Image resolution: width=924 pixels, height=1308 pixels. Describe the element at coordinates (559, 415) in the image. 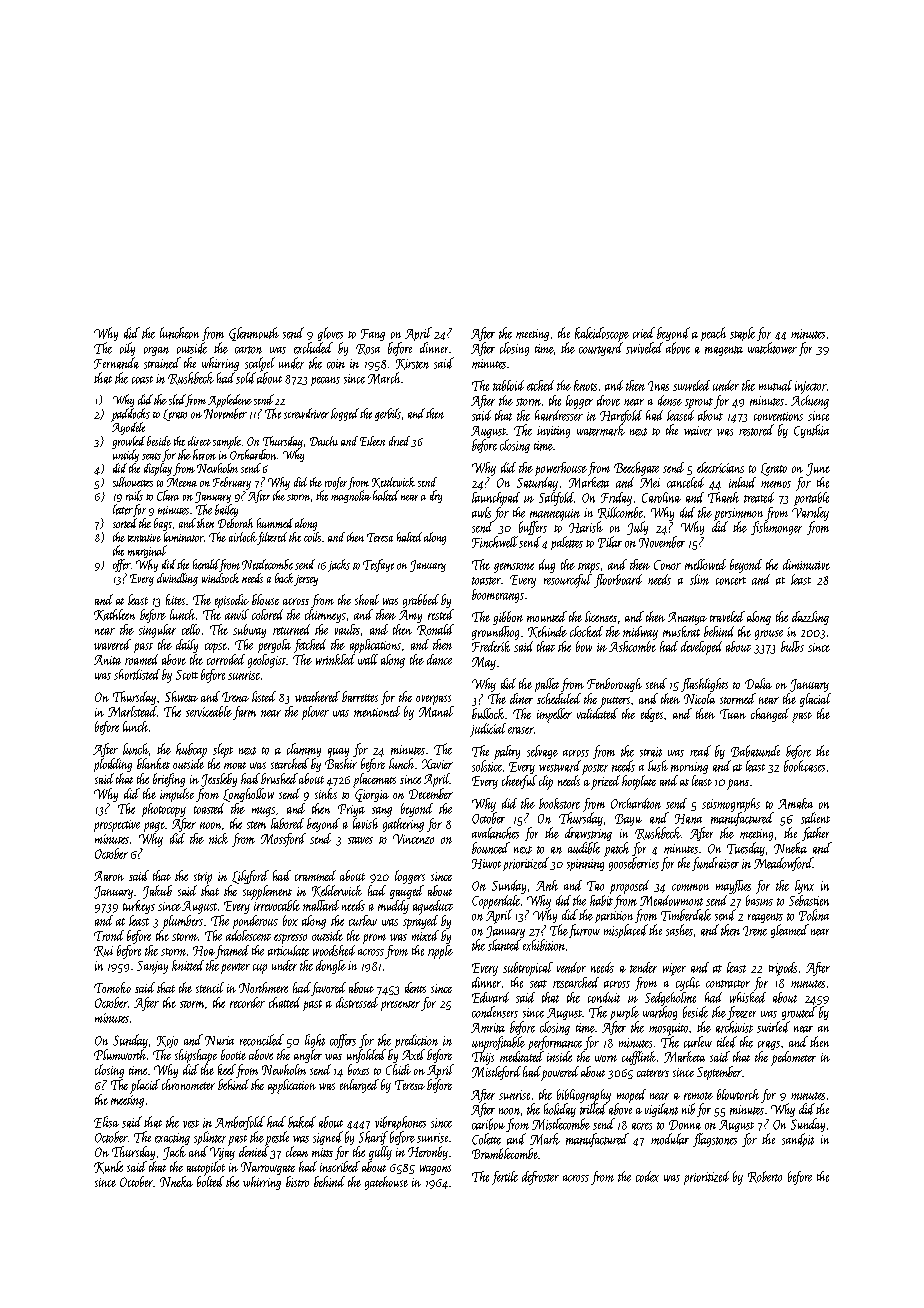

I see `hairdresser` at that location.
